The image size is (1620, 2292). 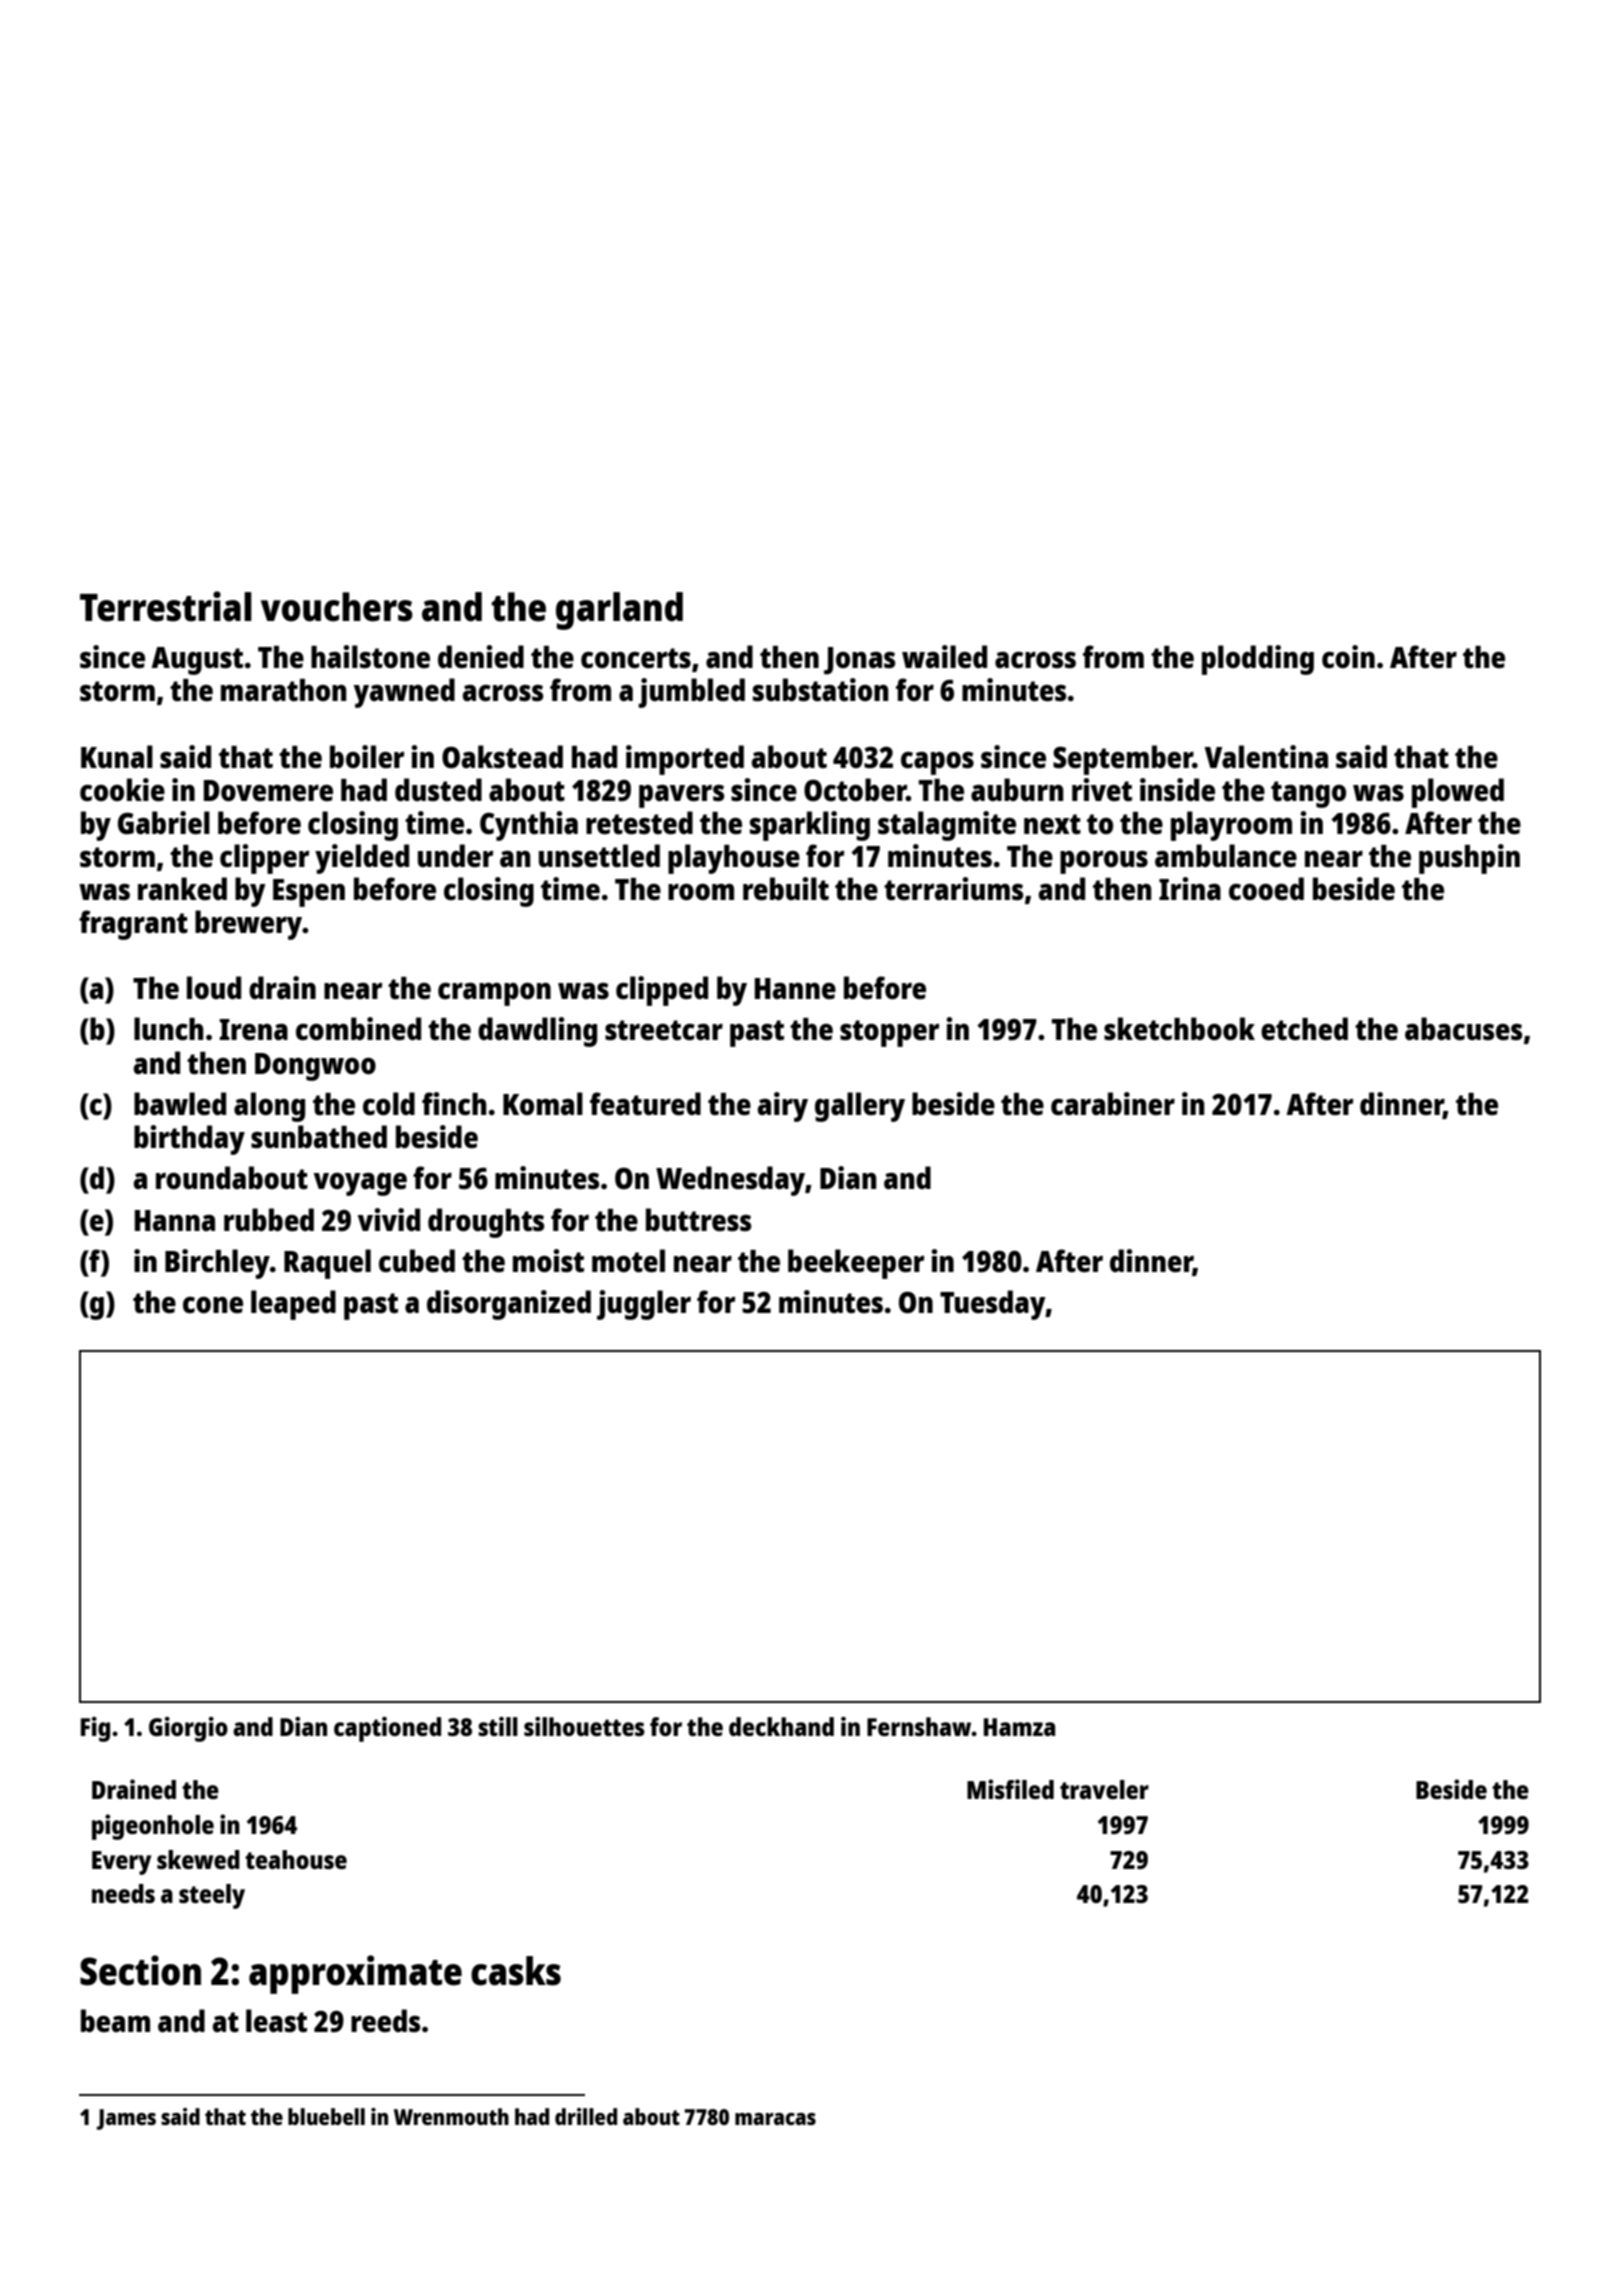 I want to click on bluebell, so click(x=326, y=2116).
